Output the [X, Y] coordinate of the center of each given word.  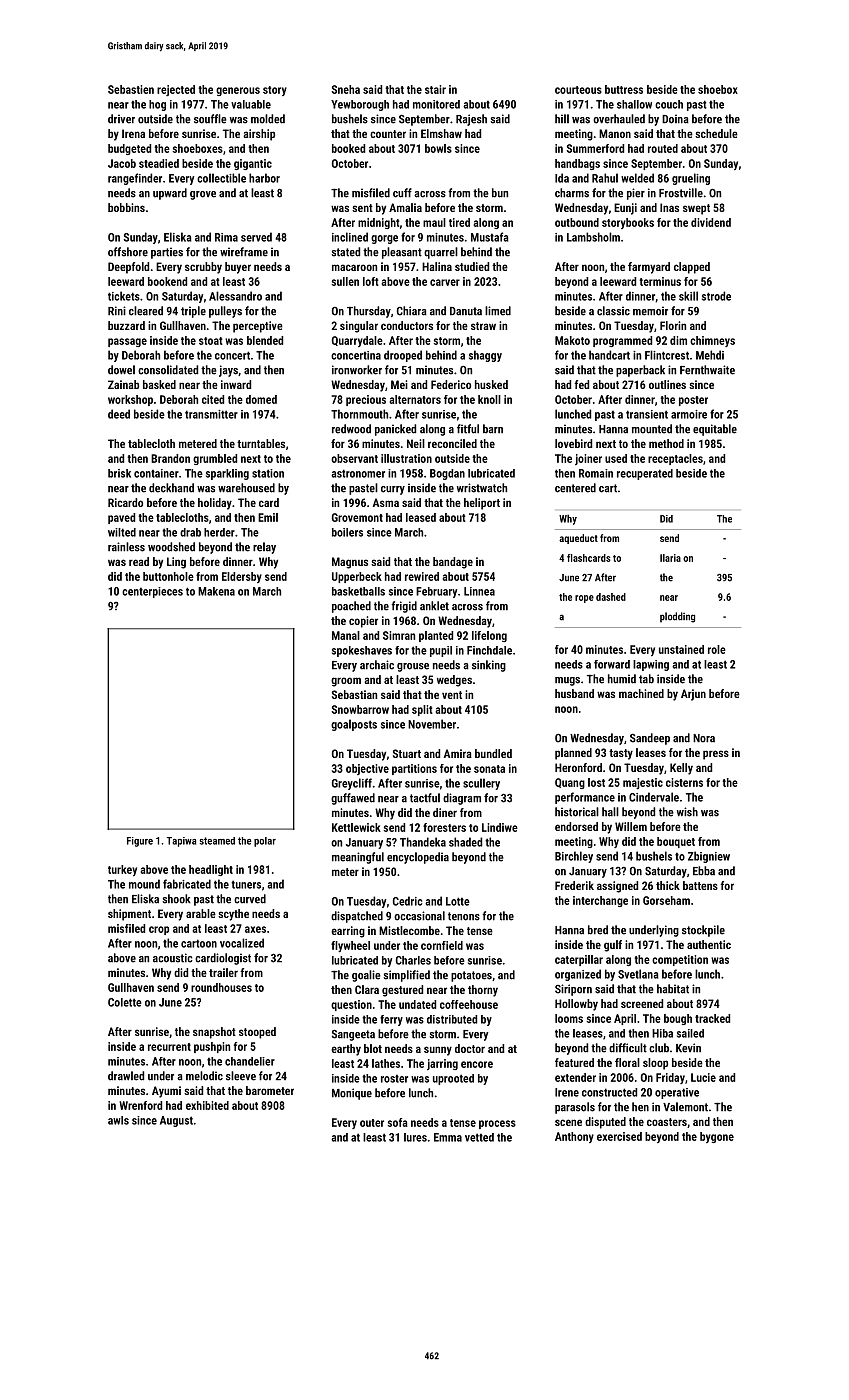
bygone [717, 1137]
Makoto [572, 340]
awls [118, 1120]
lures [415, 1137]
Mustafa [489, 237]
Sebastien [131, 89]
